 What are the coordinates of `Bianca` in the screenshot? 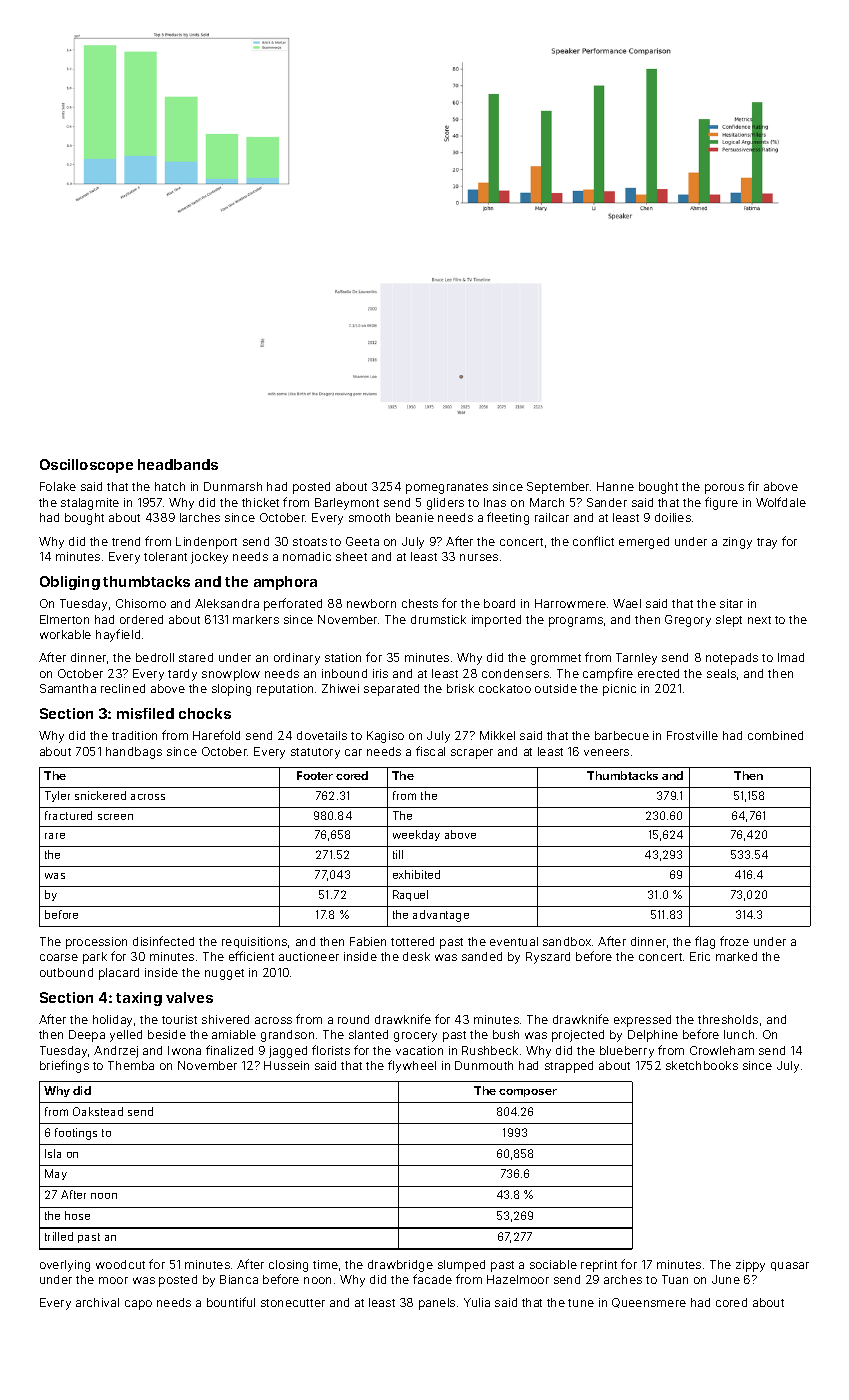 It's located at (239, 1279).
